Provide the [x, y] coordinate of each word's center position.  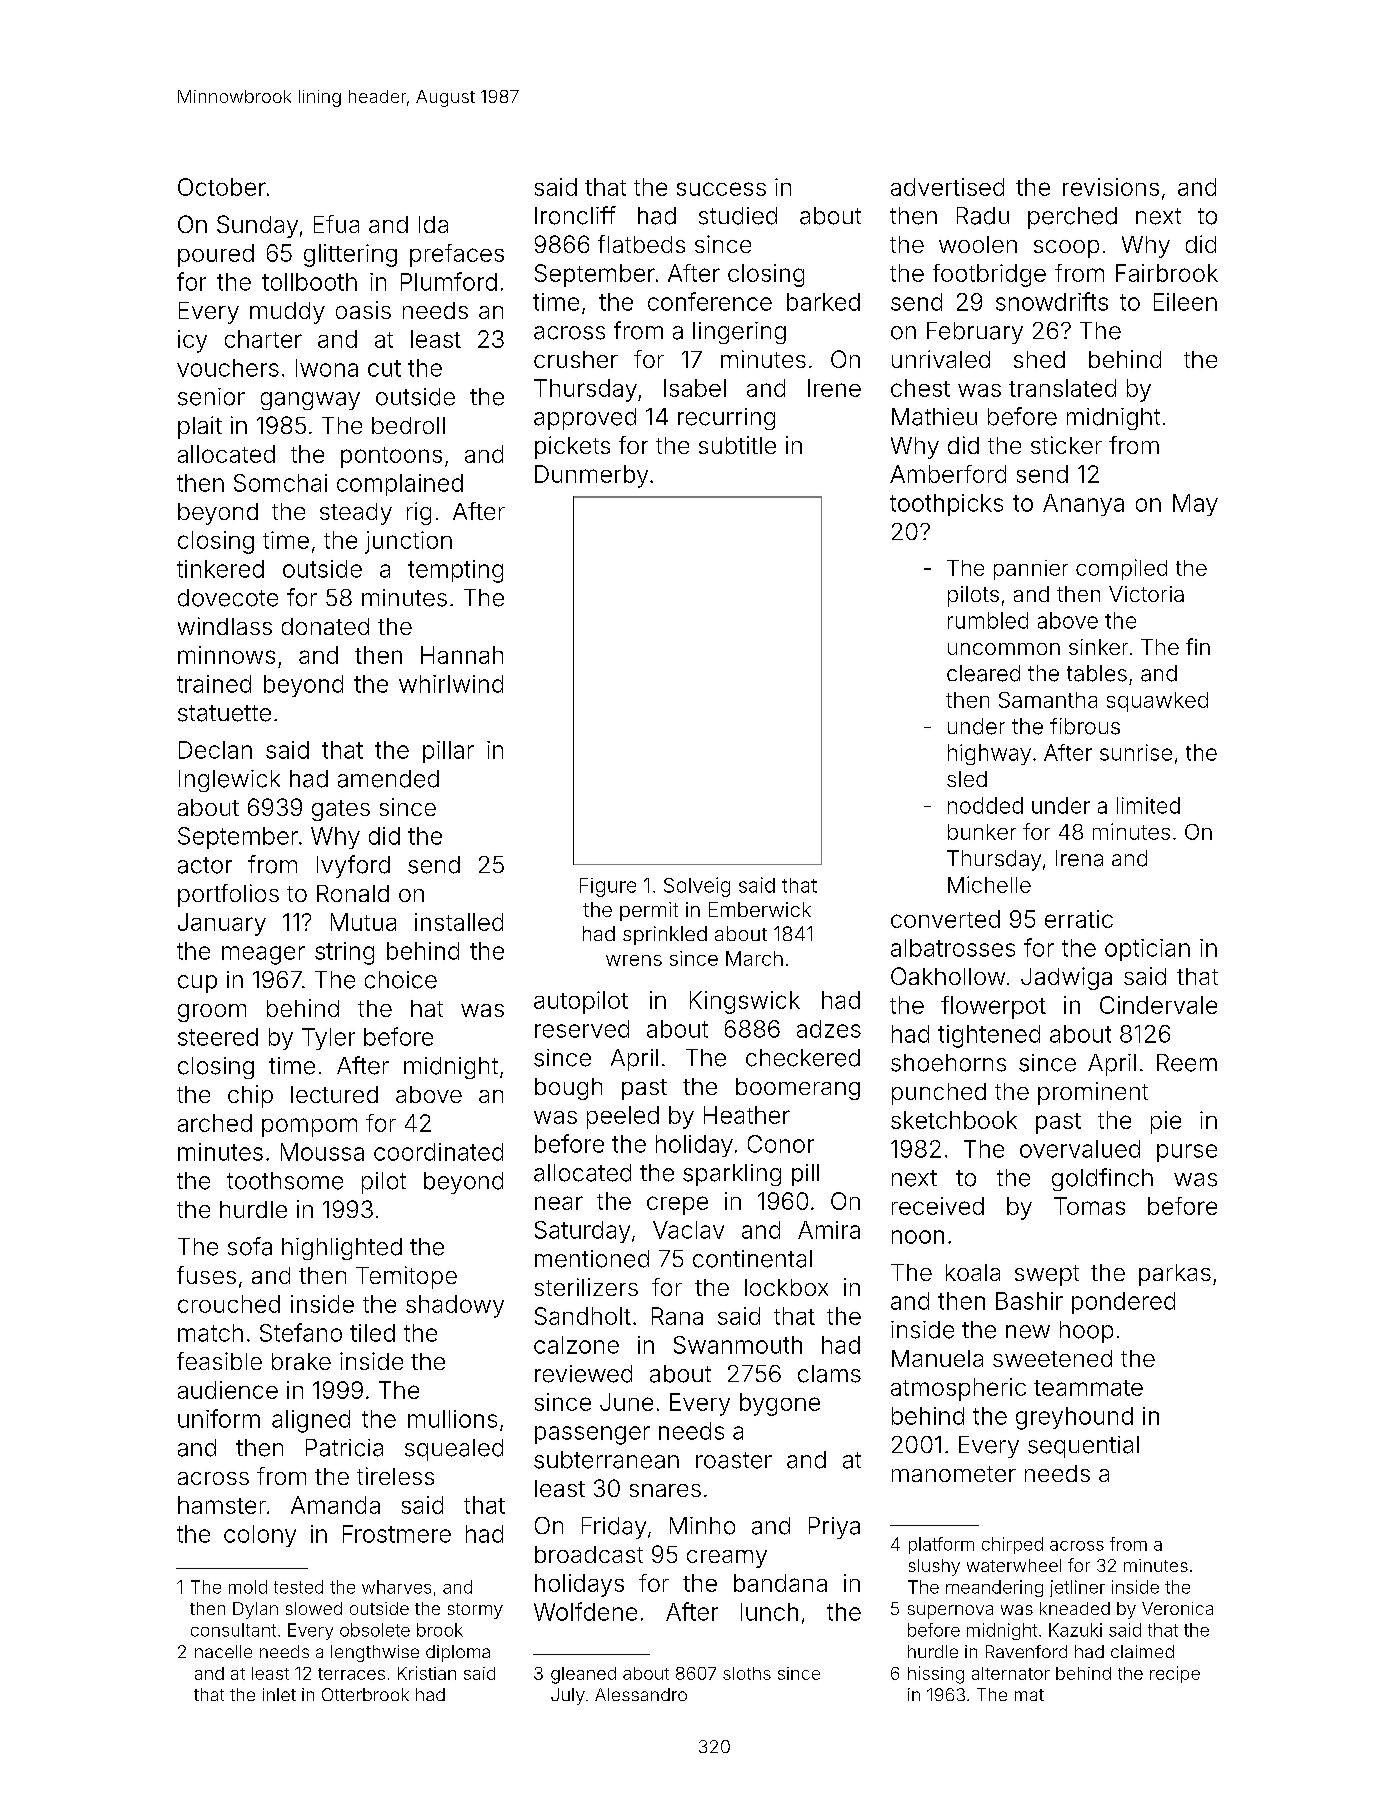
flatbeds [641, 244]
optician [1147, 950]
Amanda [335, 1505]
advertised [947, 187]
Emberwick [760, 909]
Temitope [406, 1277]
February [975, 333]
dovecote [228, 598]
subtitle [737, 445]
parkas [1175, 1275]
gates [341, 810]
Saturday [582, 1232]
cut [384, 368]
